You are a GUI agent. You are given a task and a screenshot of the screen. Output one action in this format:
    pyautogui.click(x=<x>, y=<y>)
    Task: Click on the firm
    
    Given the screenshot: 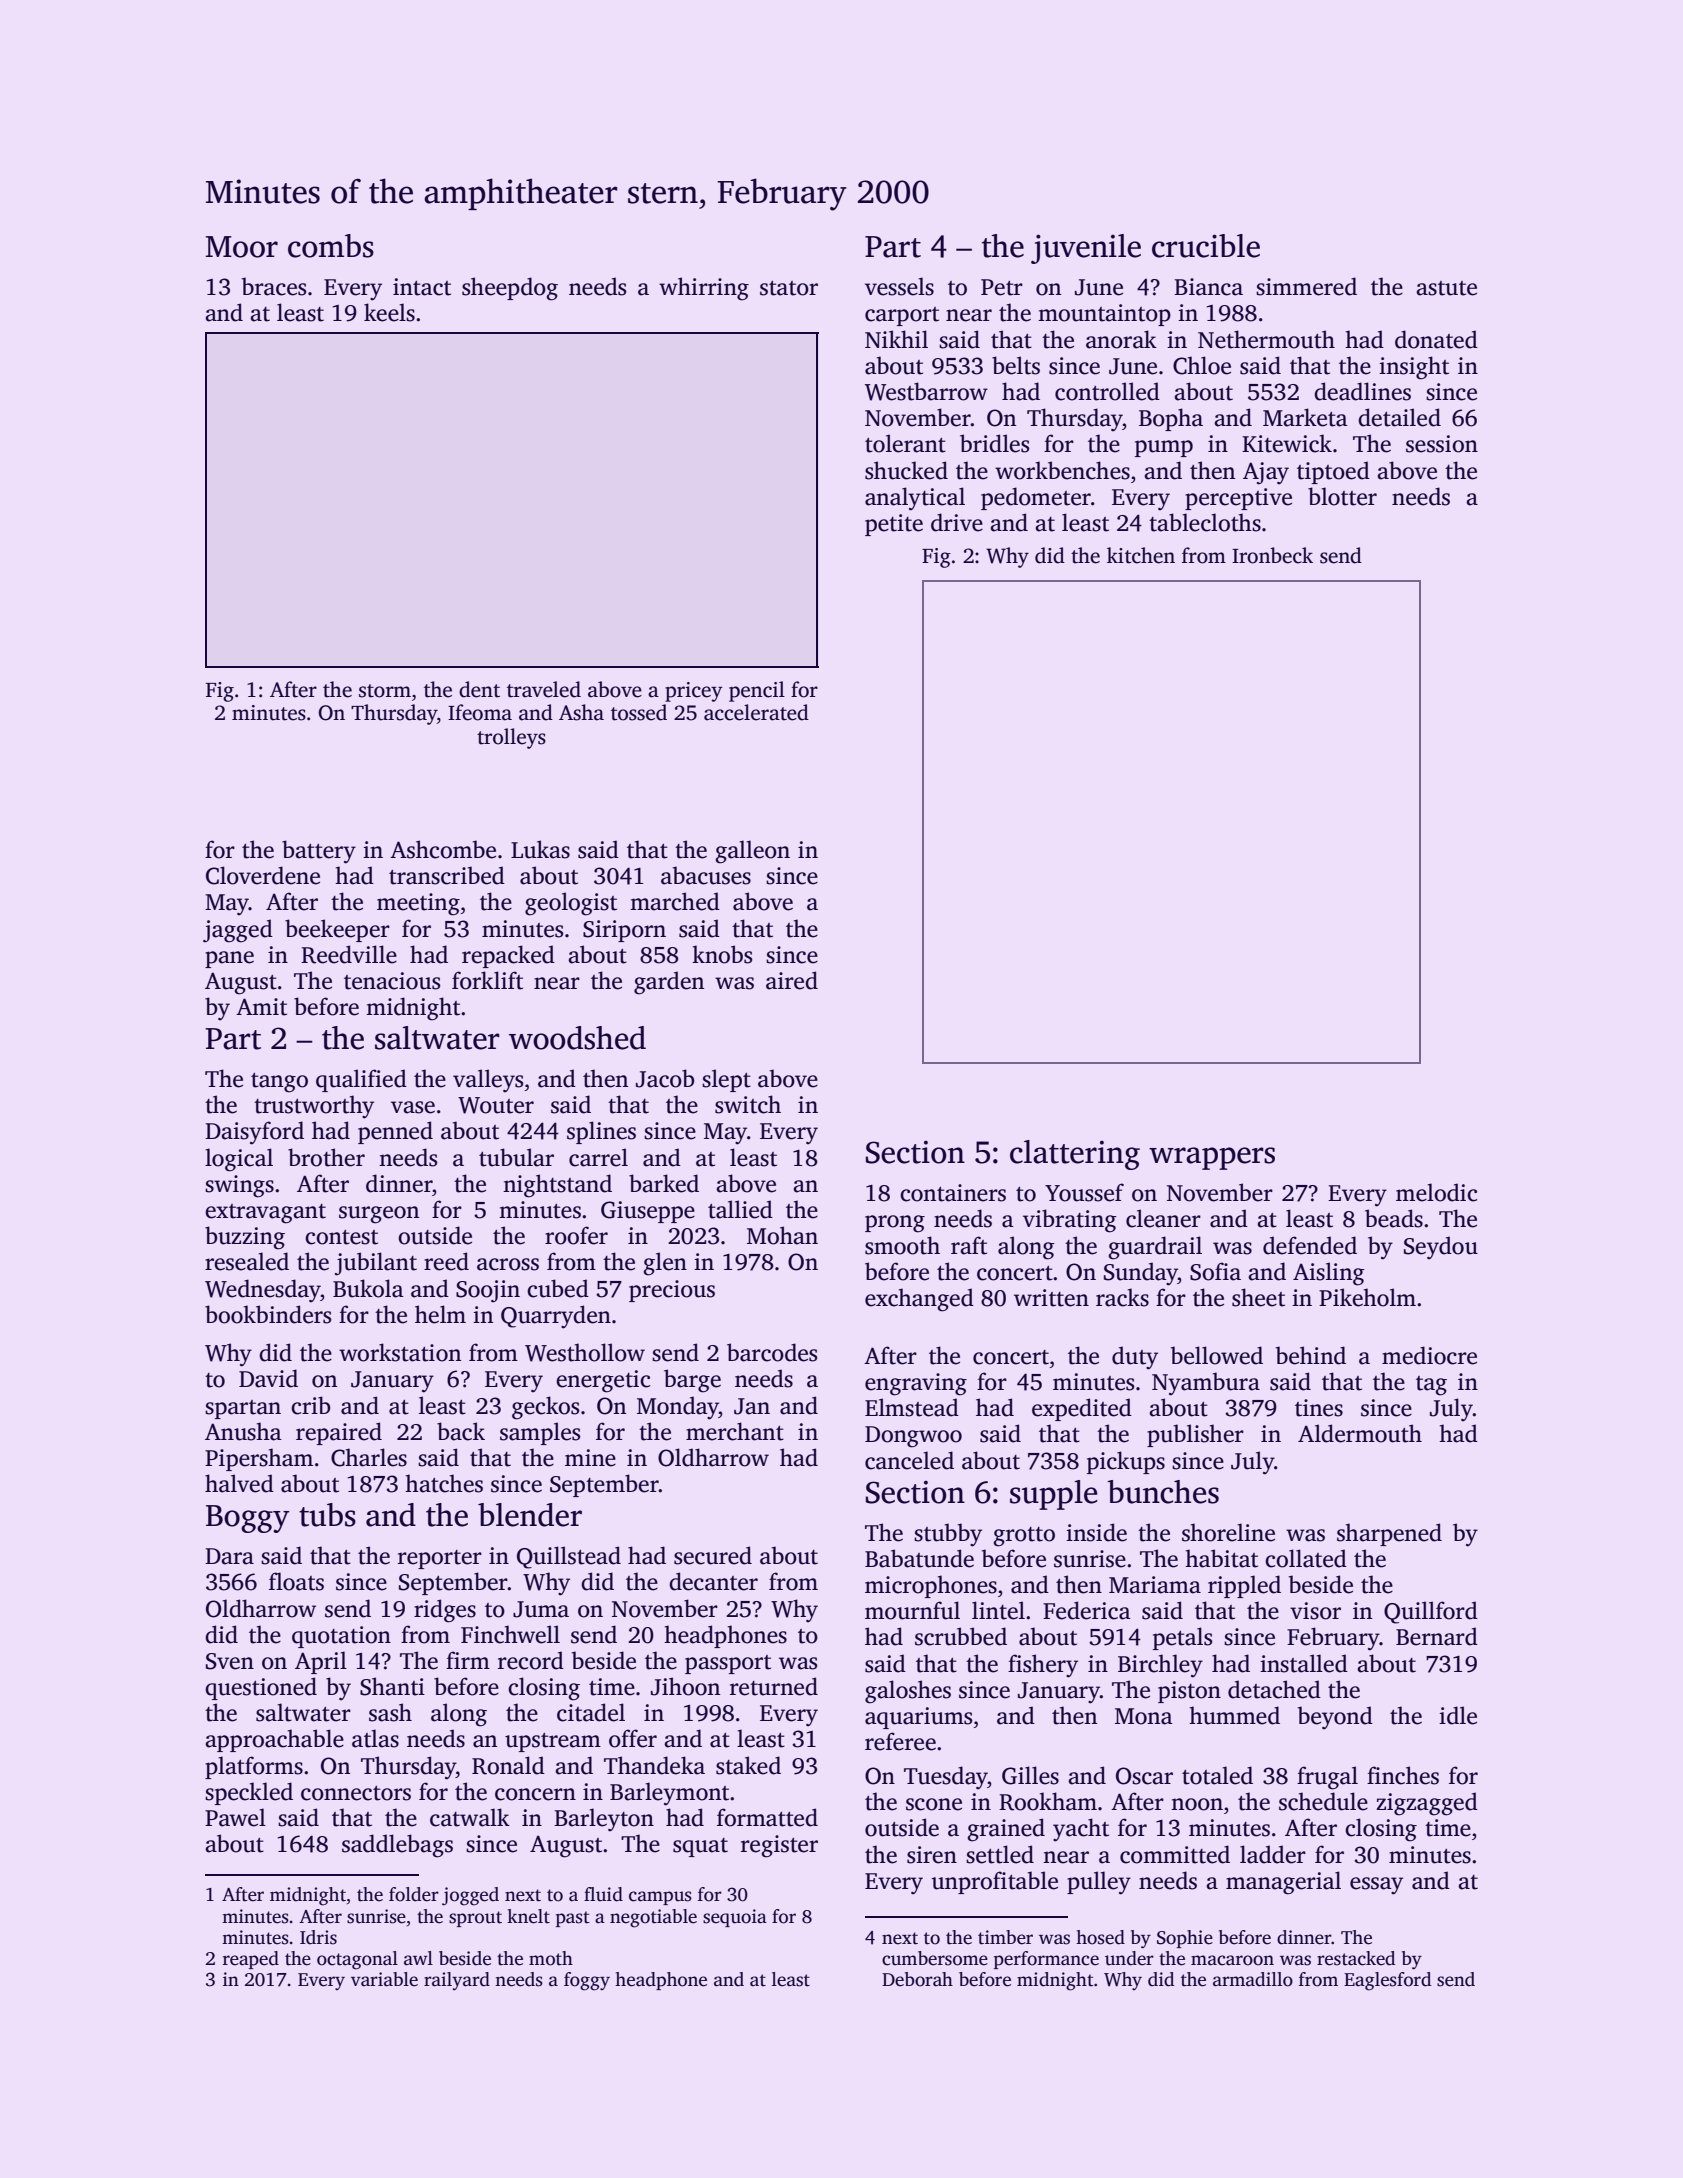 What is the action you would take?
    pyautogui.click(x=468, y=1660)
